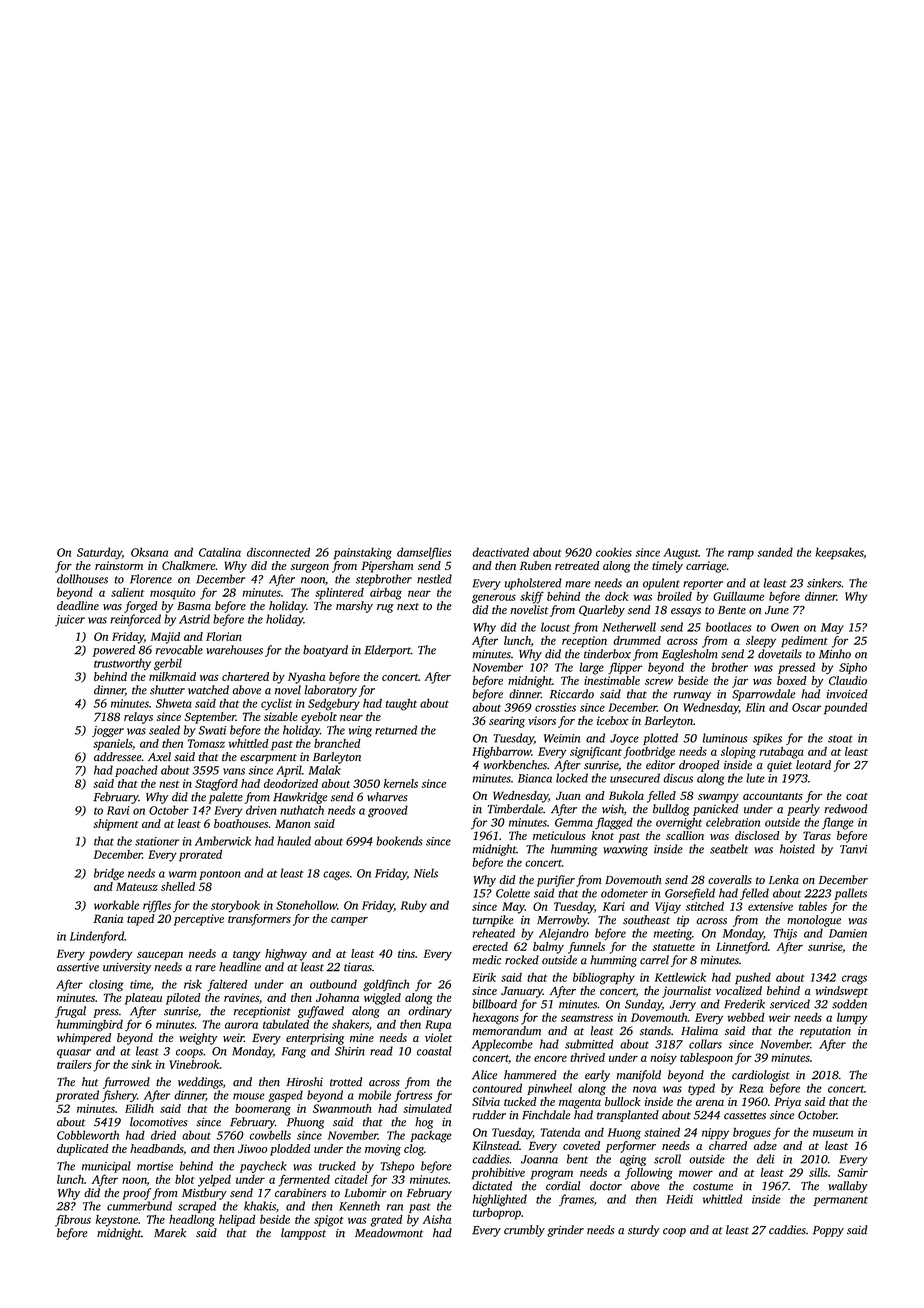  What do you see at coordinates (386, 985) in the screenshot?
I see `goldfinch` at bounding box center [386, 985].
